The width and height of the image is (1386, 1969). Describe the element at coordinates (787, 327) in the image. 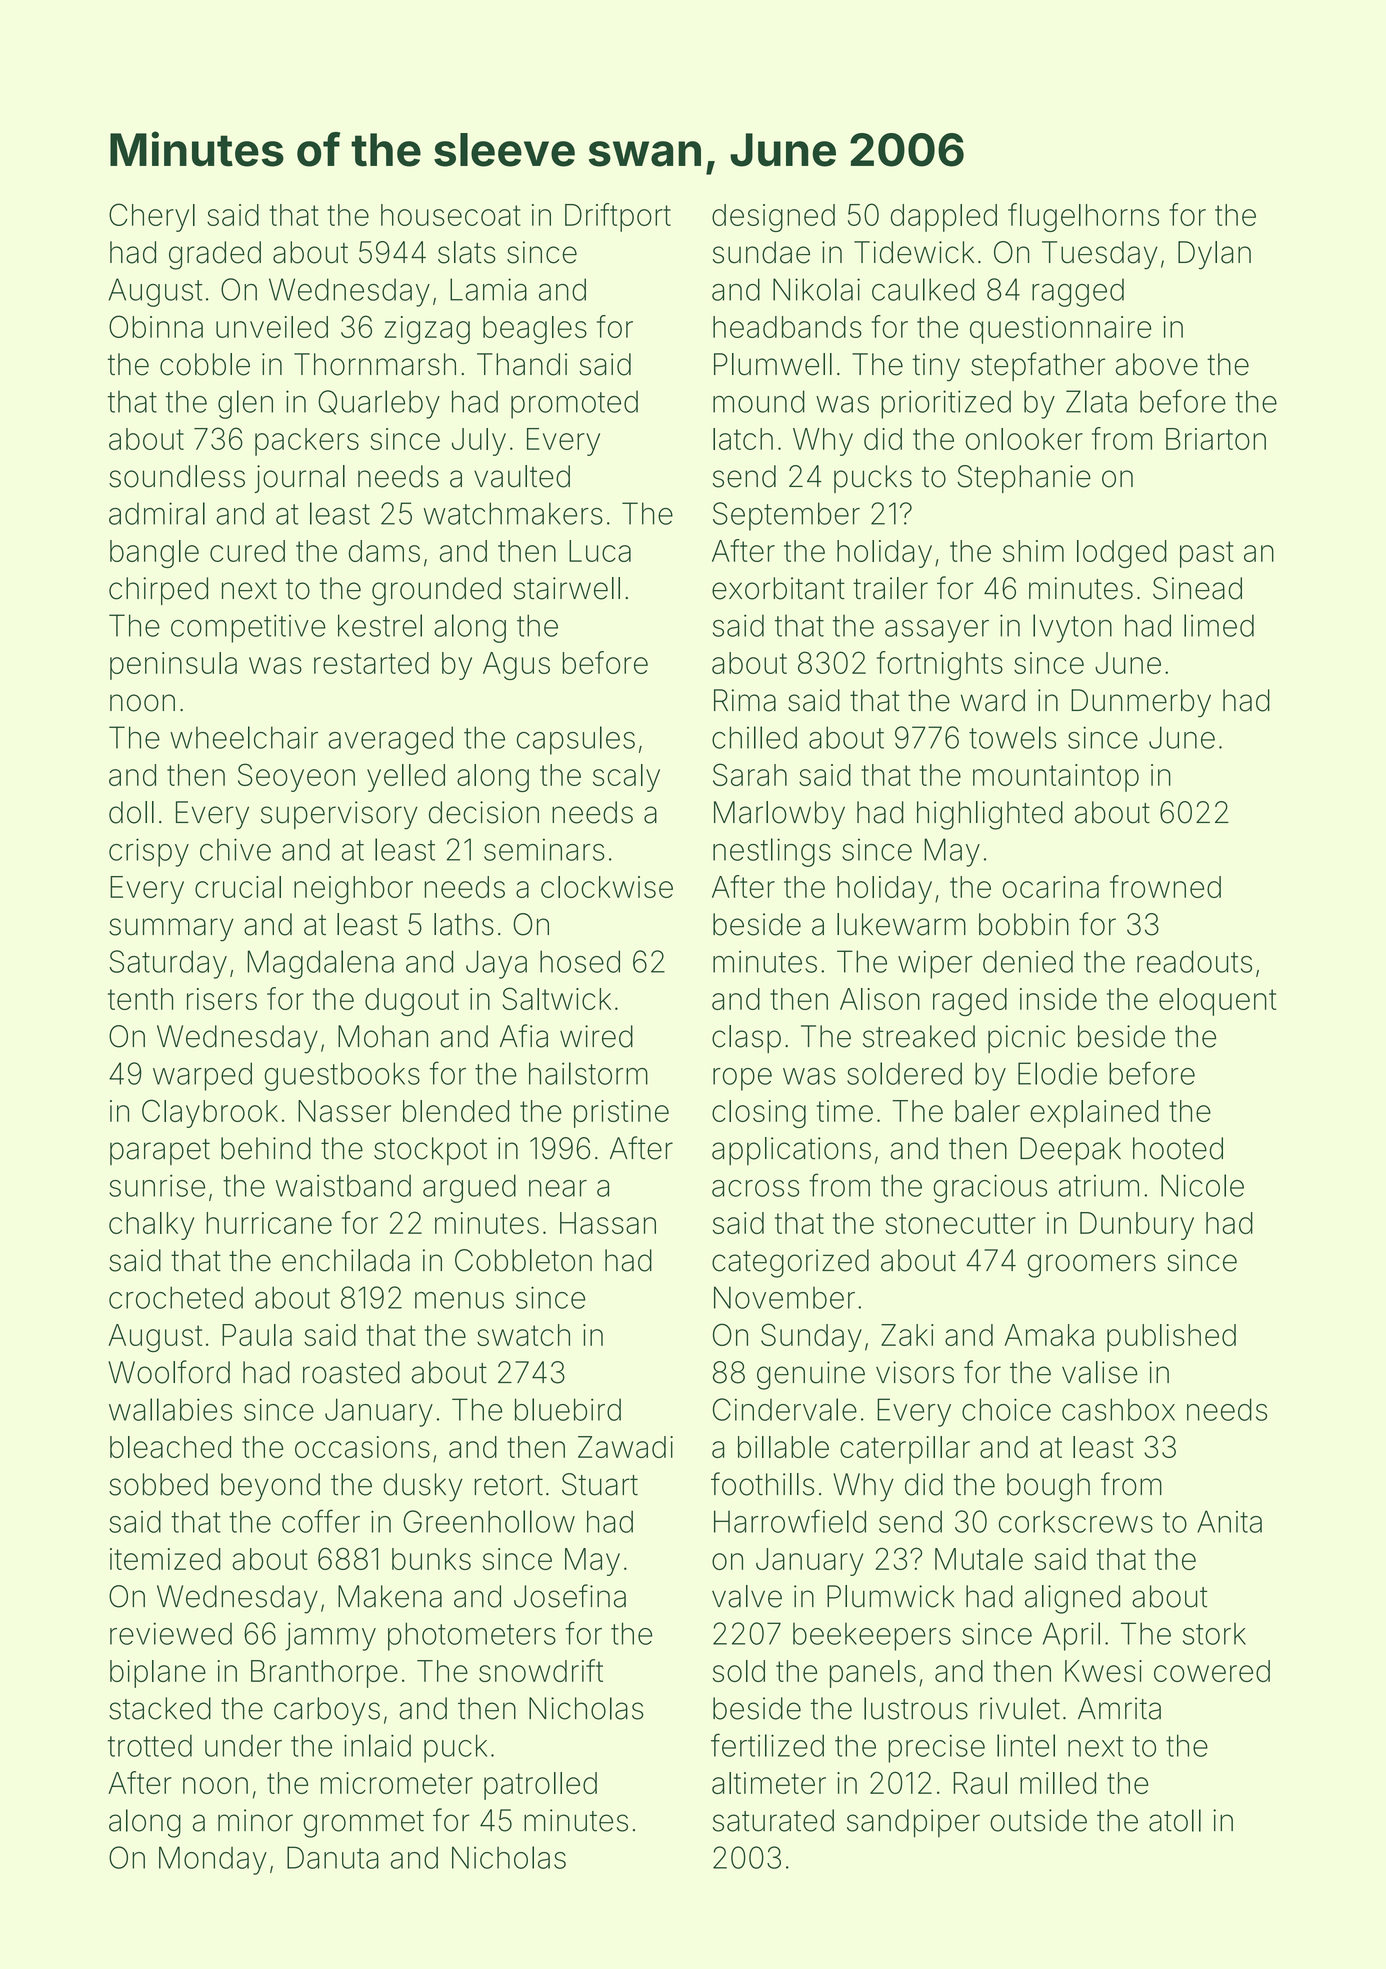

I see `headbands` at that location.
